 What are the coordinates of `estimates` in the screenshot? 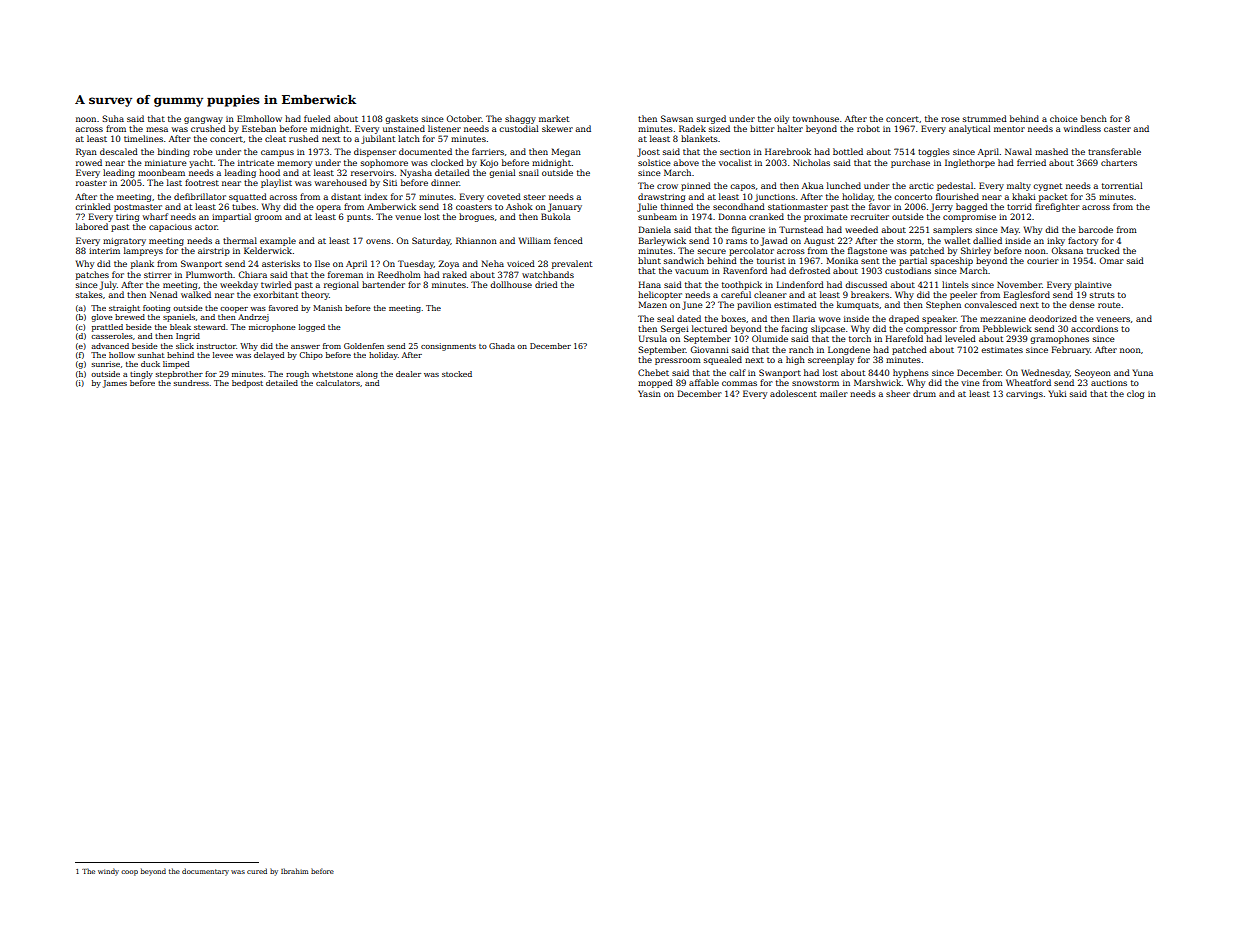 It's located at (1002, 350).
